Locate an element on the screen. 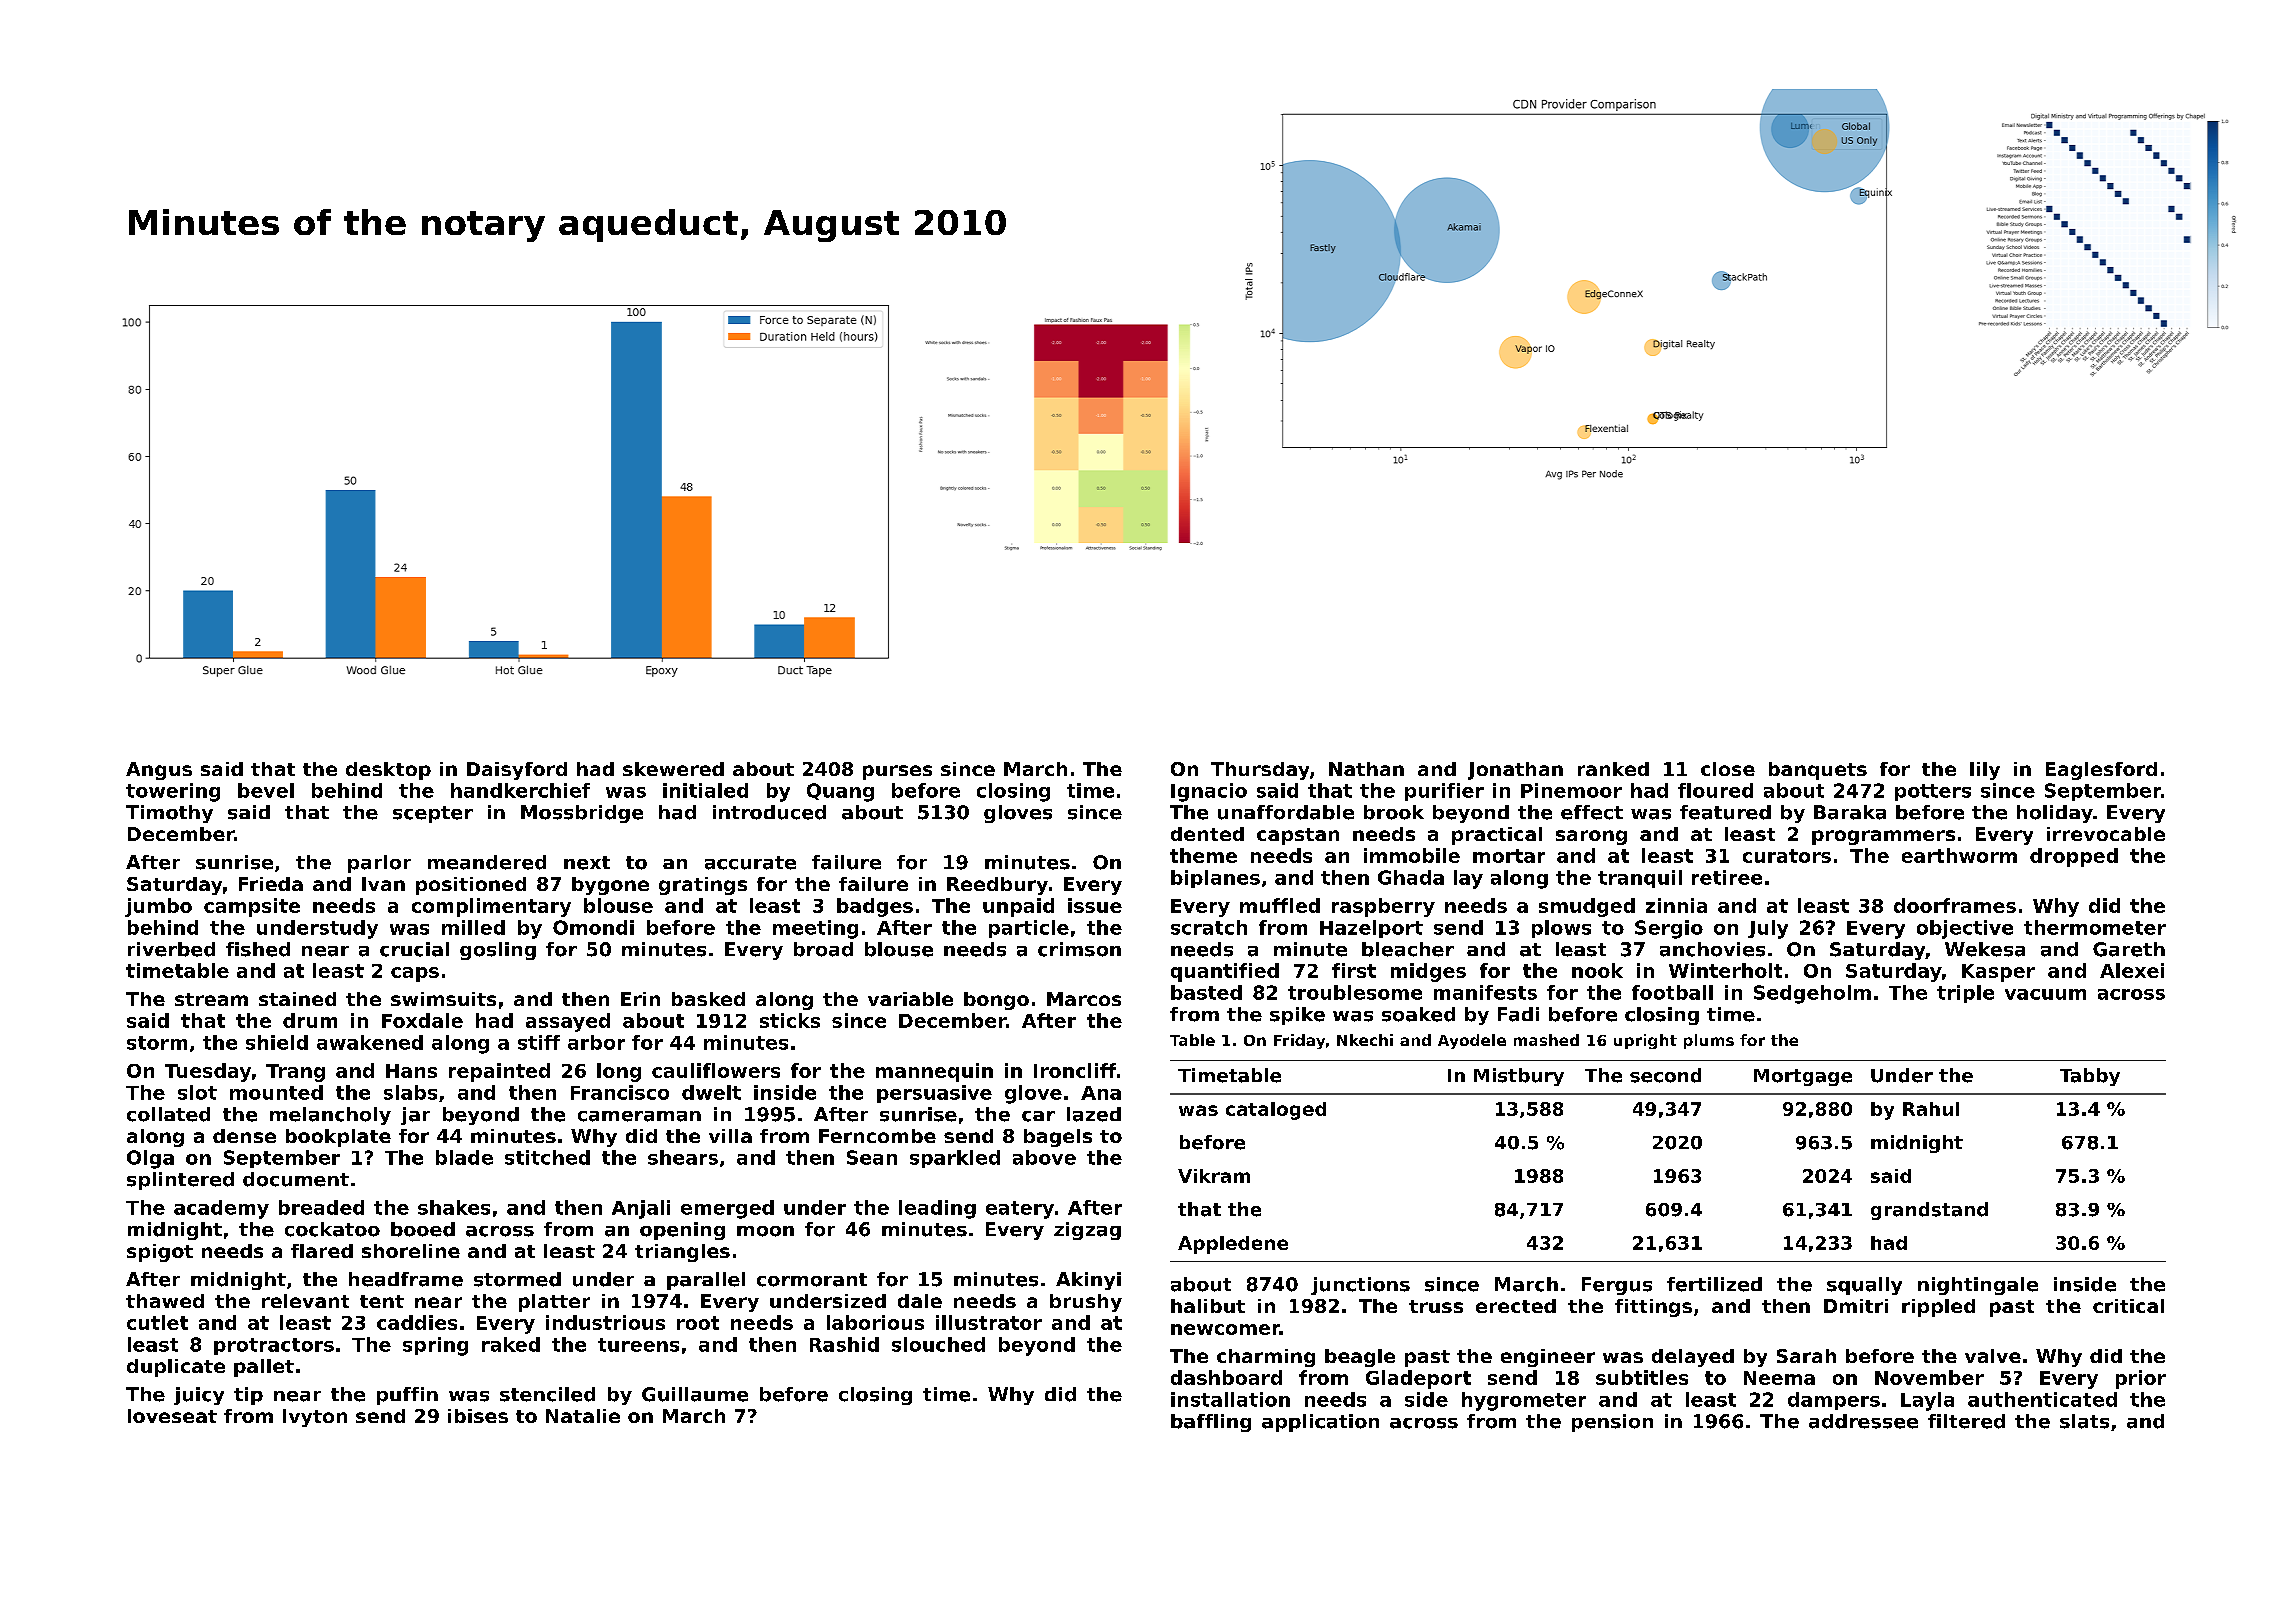 The width and height of the screenshot is (2292, 1620). earthworm is located at coordinates (1959, 855).
